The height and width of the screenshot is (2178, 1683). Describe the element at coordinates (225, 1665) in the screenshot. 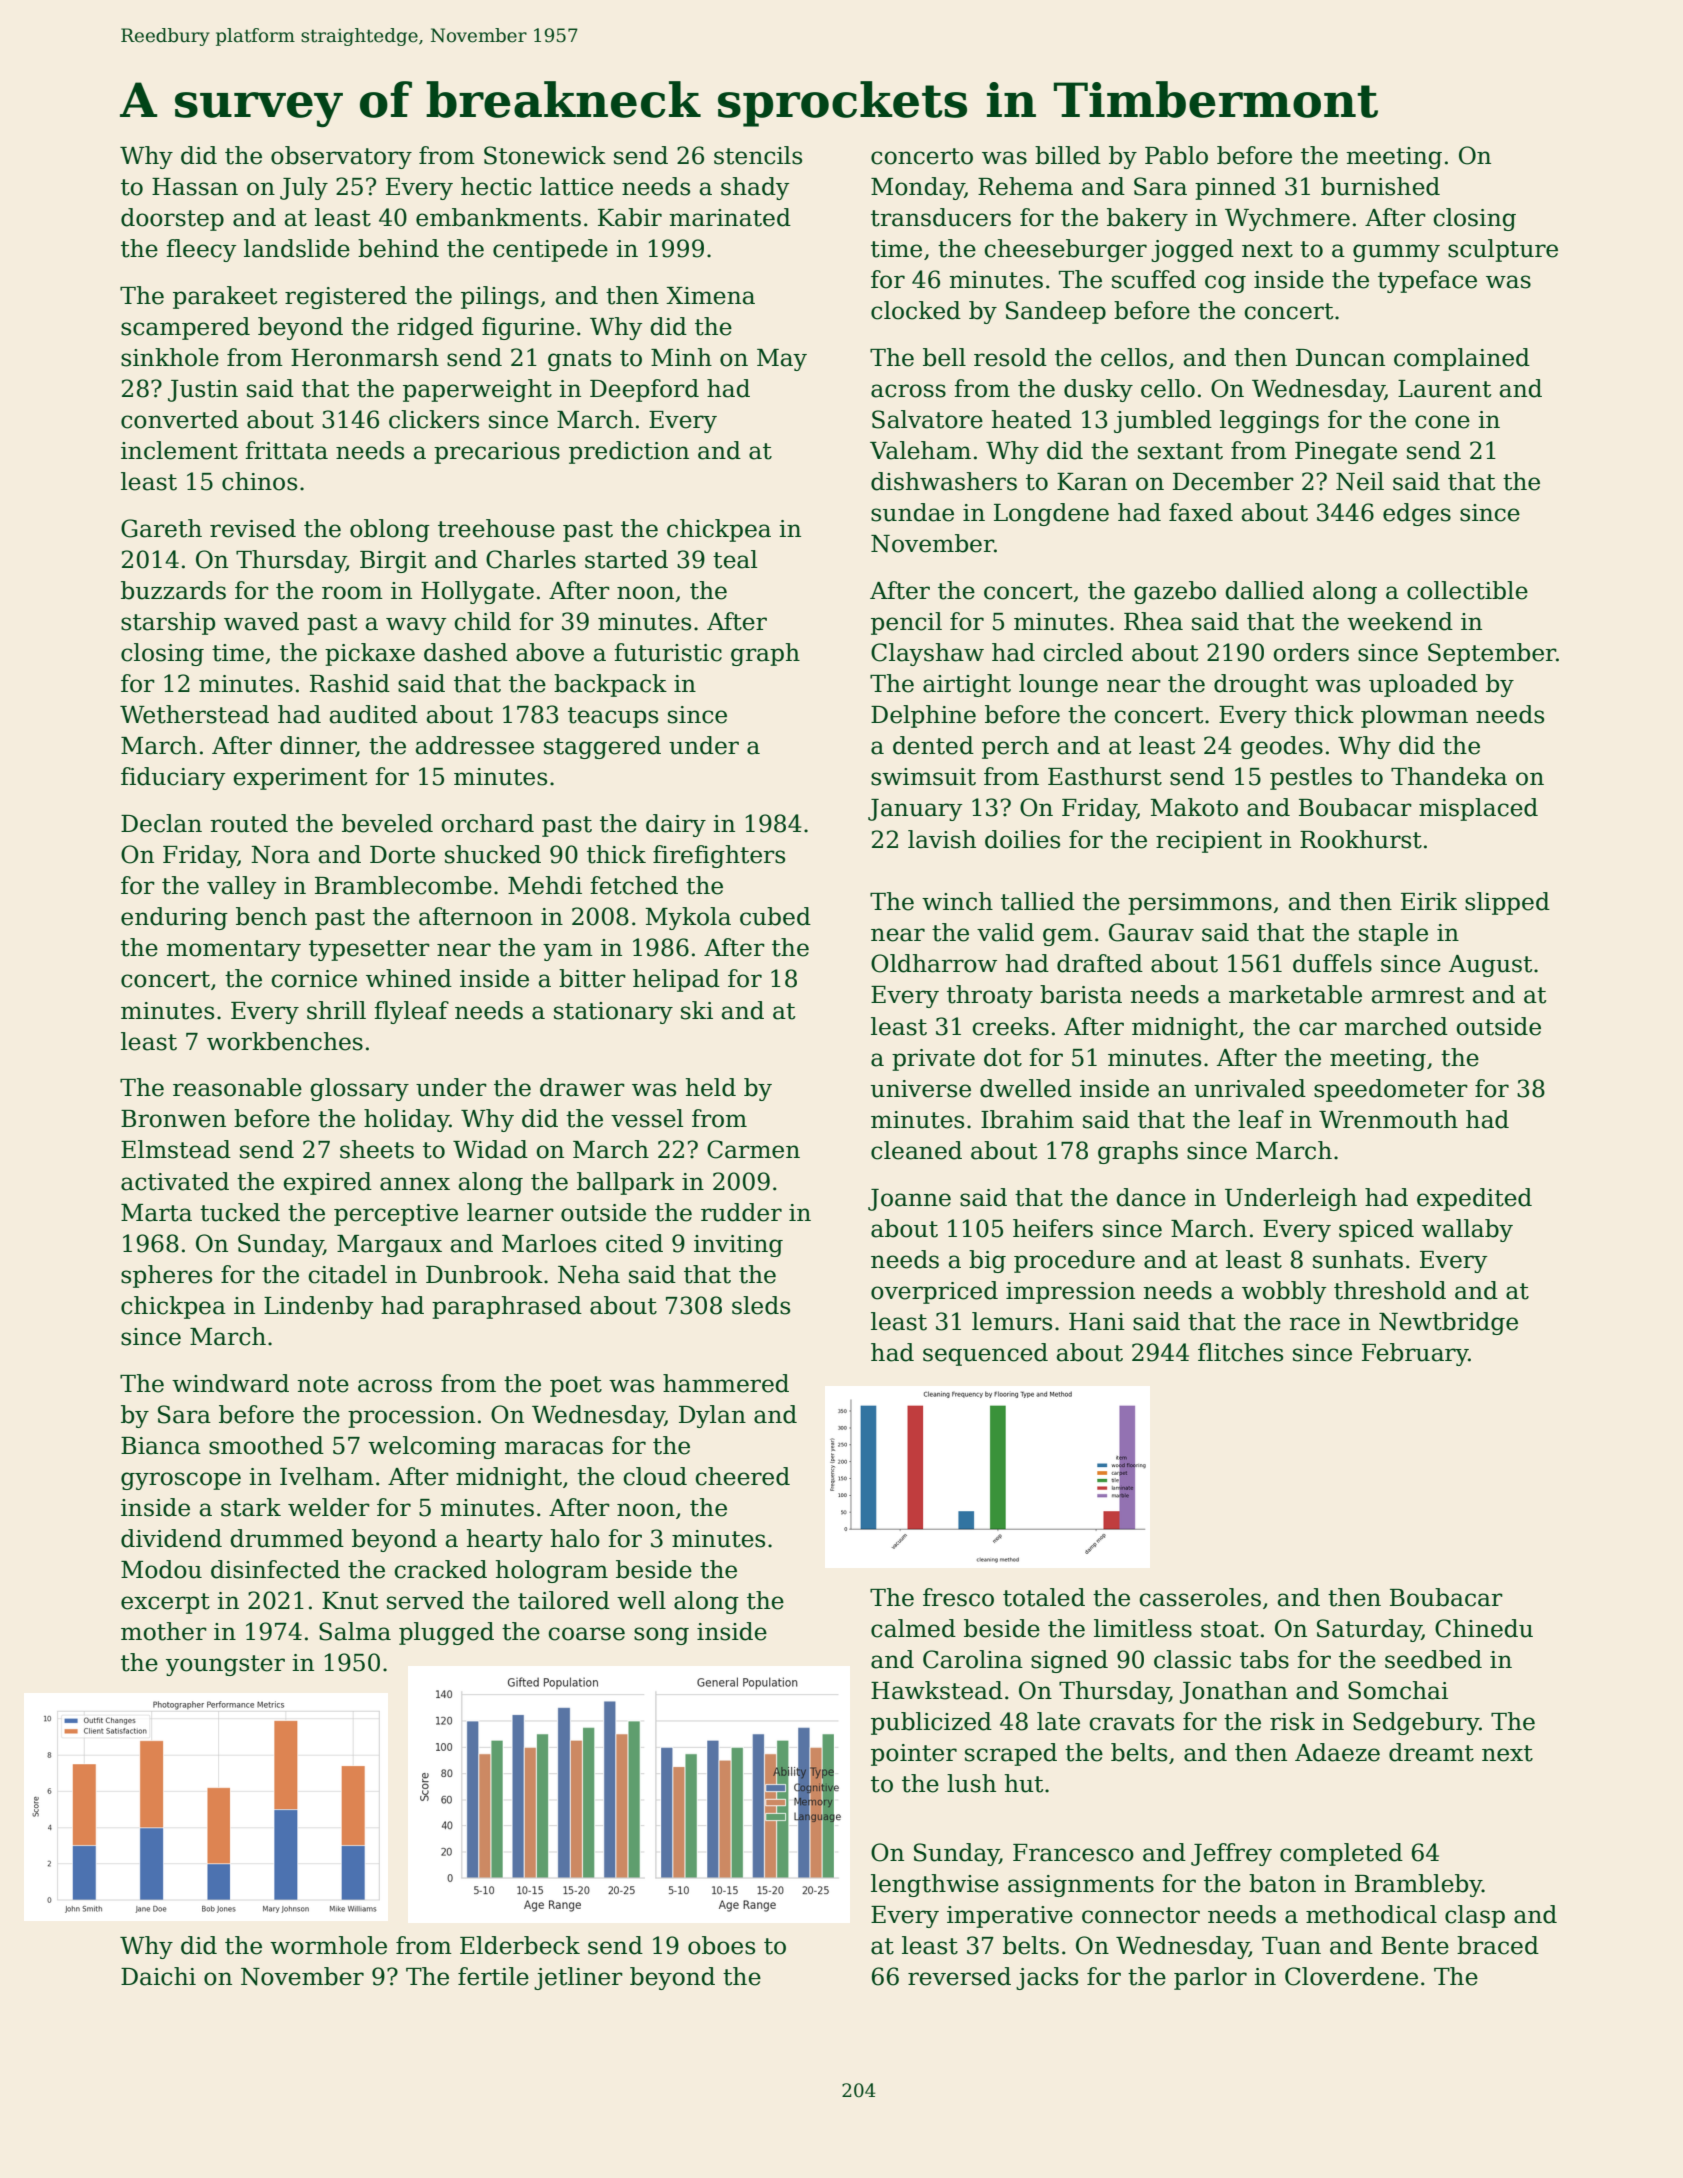

I see `youngster` at that location.
